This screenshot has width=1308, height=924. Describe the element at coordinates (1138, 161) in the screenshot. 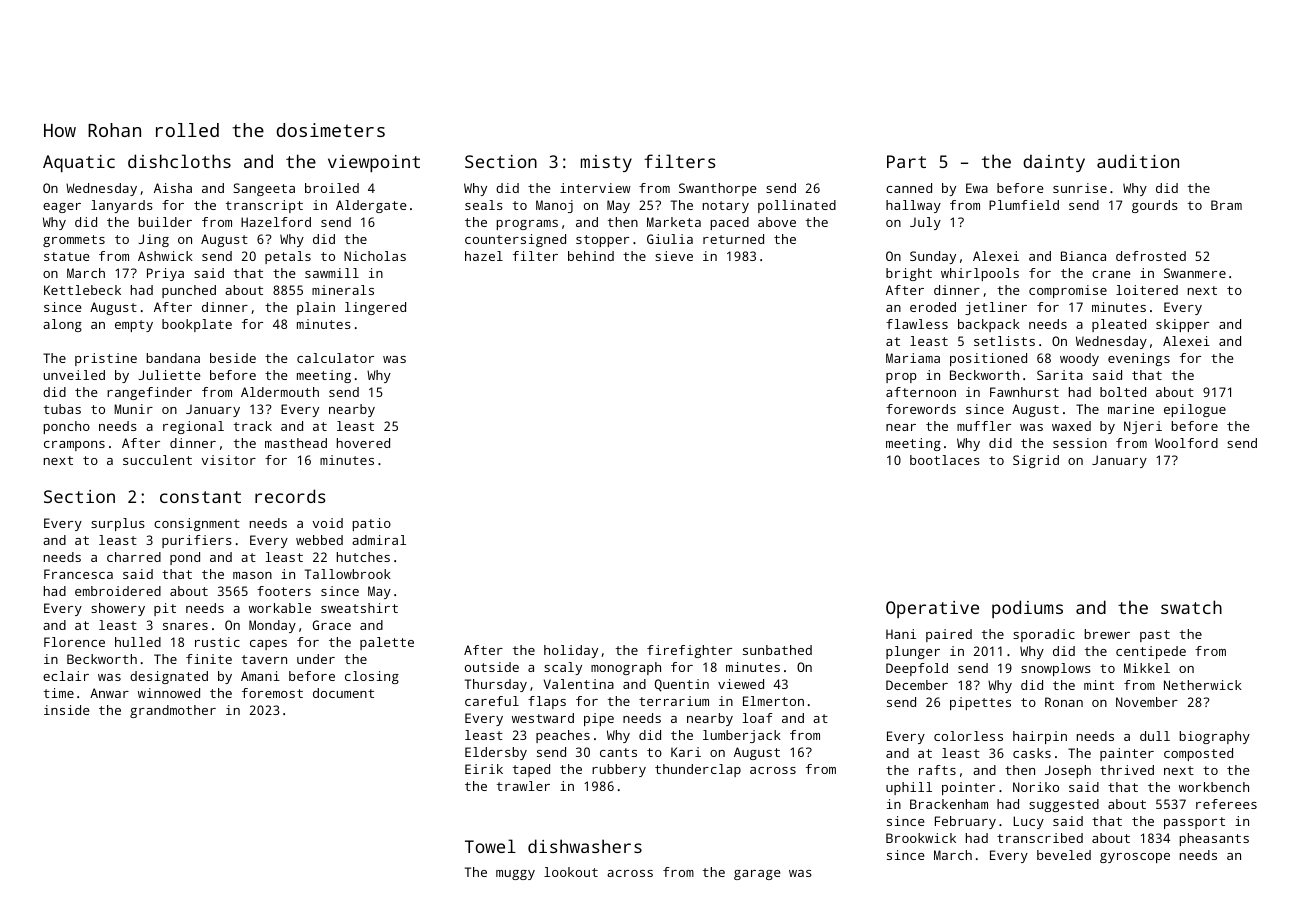

I see `audition` at that location.
